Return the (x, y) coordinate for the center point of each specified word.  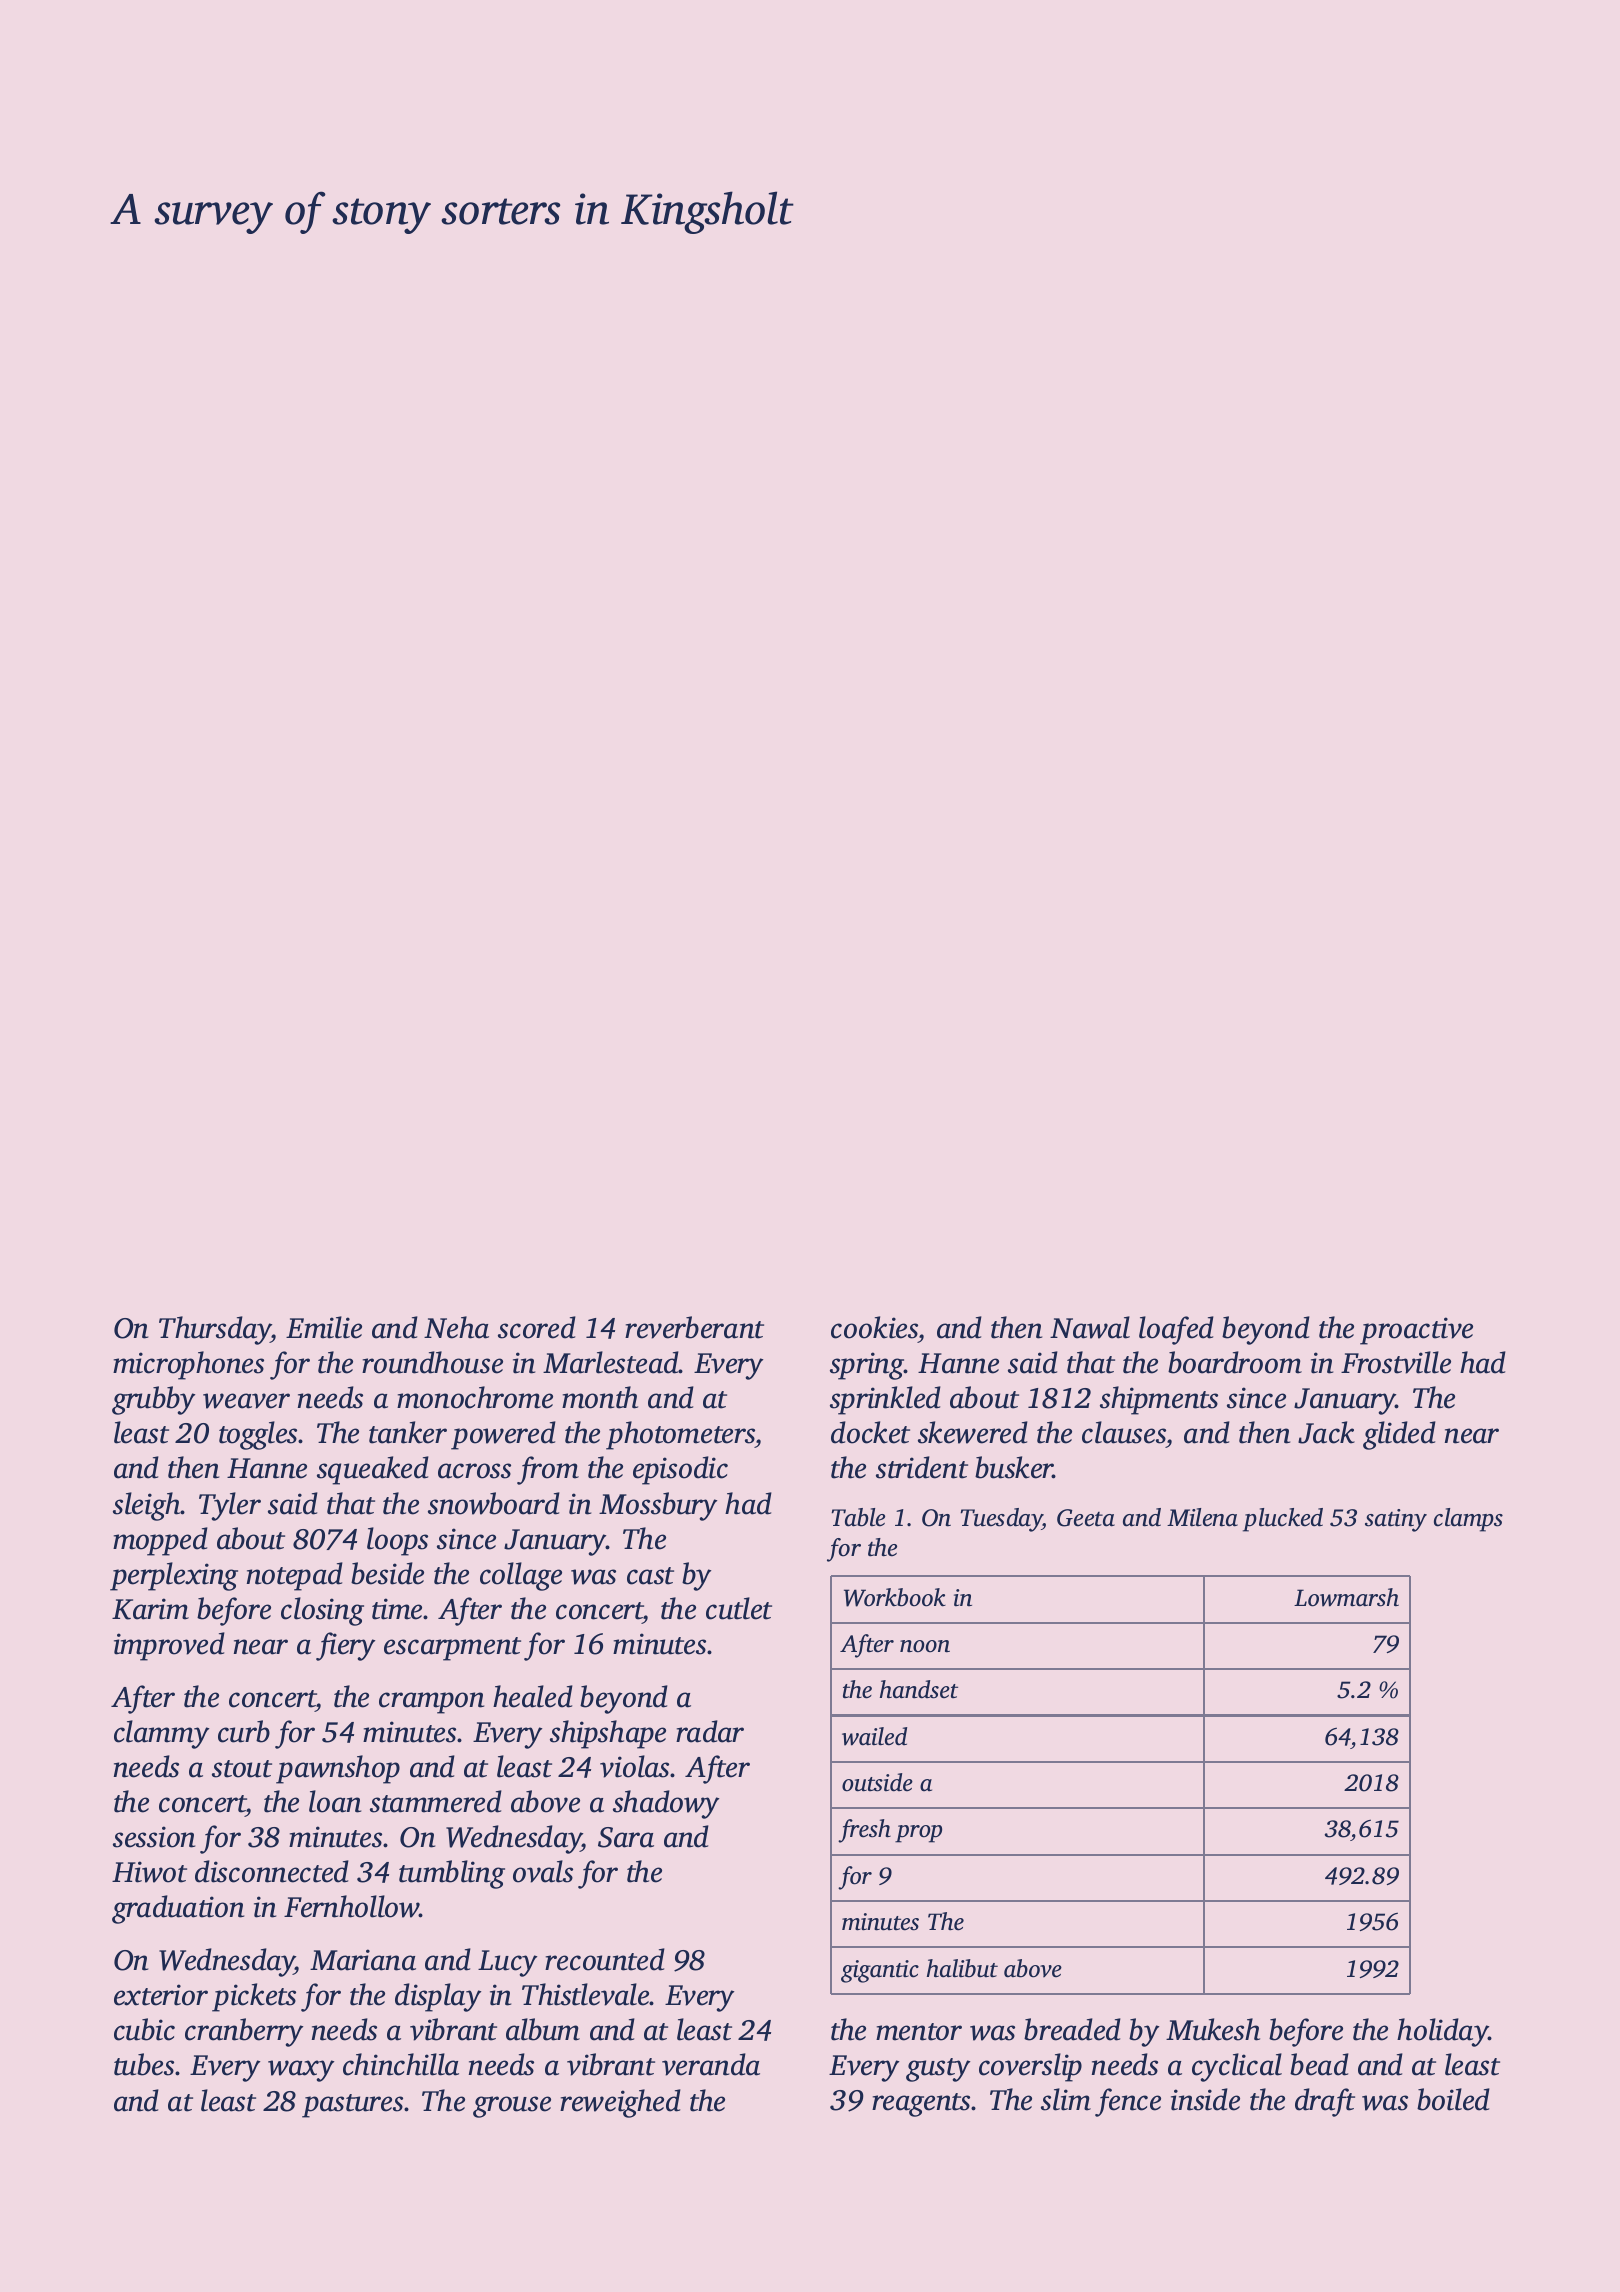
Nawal (1090, 1327)
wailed (874, 1736)
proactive (1416, 1331)
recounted (605, 1959)
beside (387, 1573)
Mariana (363, 1960)
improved (169, 1646)
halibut (962, 1968)
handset (919, 1689)
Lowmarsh (1346, 1597)
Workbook (895, 1597)
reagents (921, 2105)
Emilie (324, 1327)
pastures (352, 2106)
